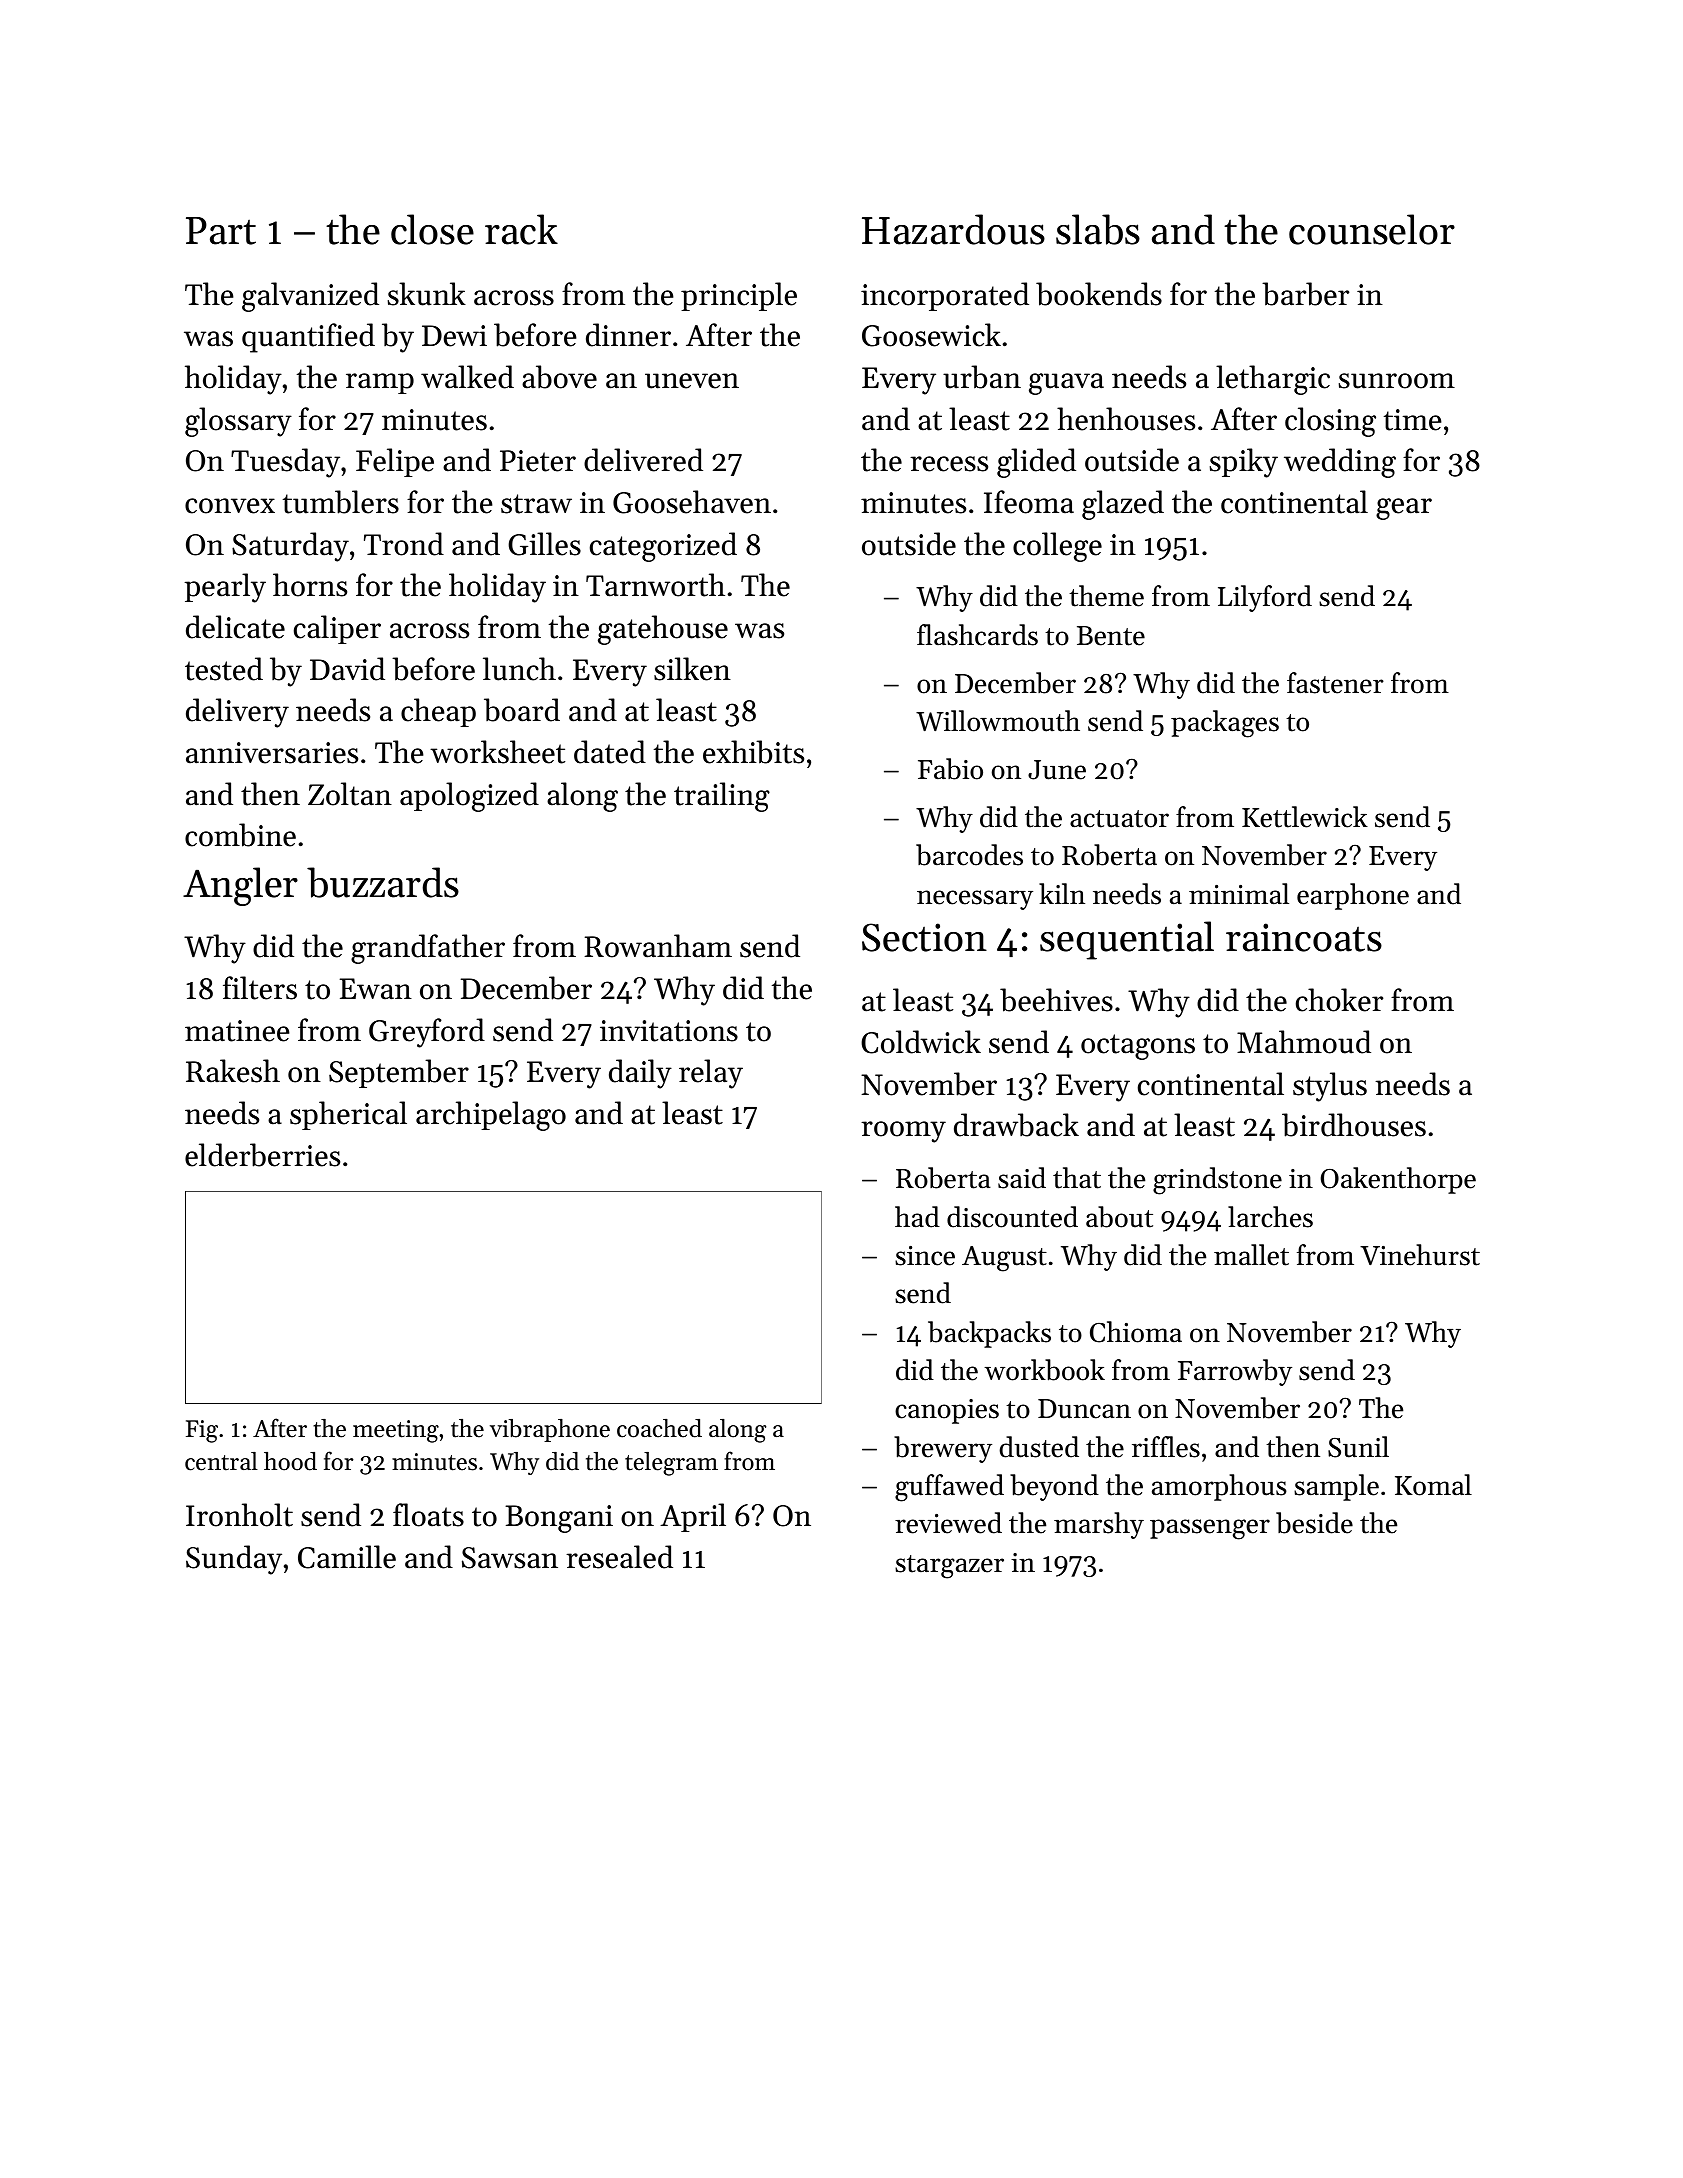  Describe the element at coordinates (239, 1515) in the screenshot. I see `Ironholt` at that location.
